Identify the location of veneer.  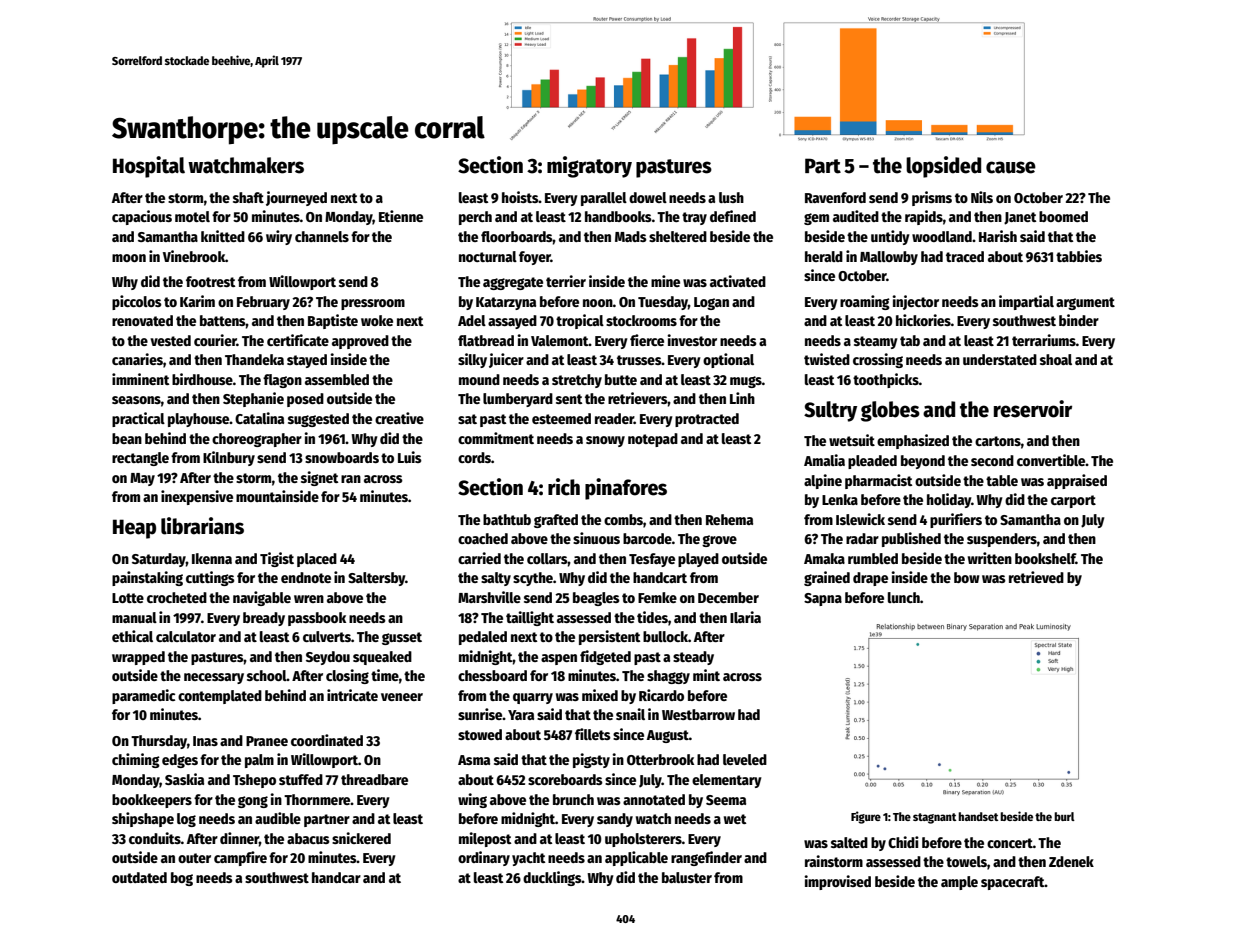
(402, 697).
